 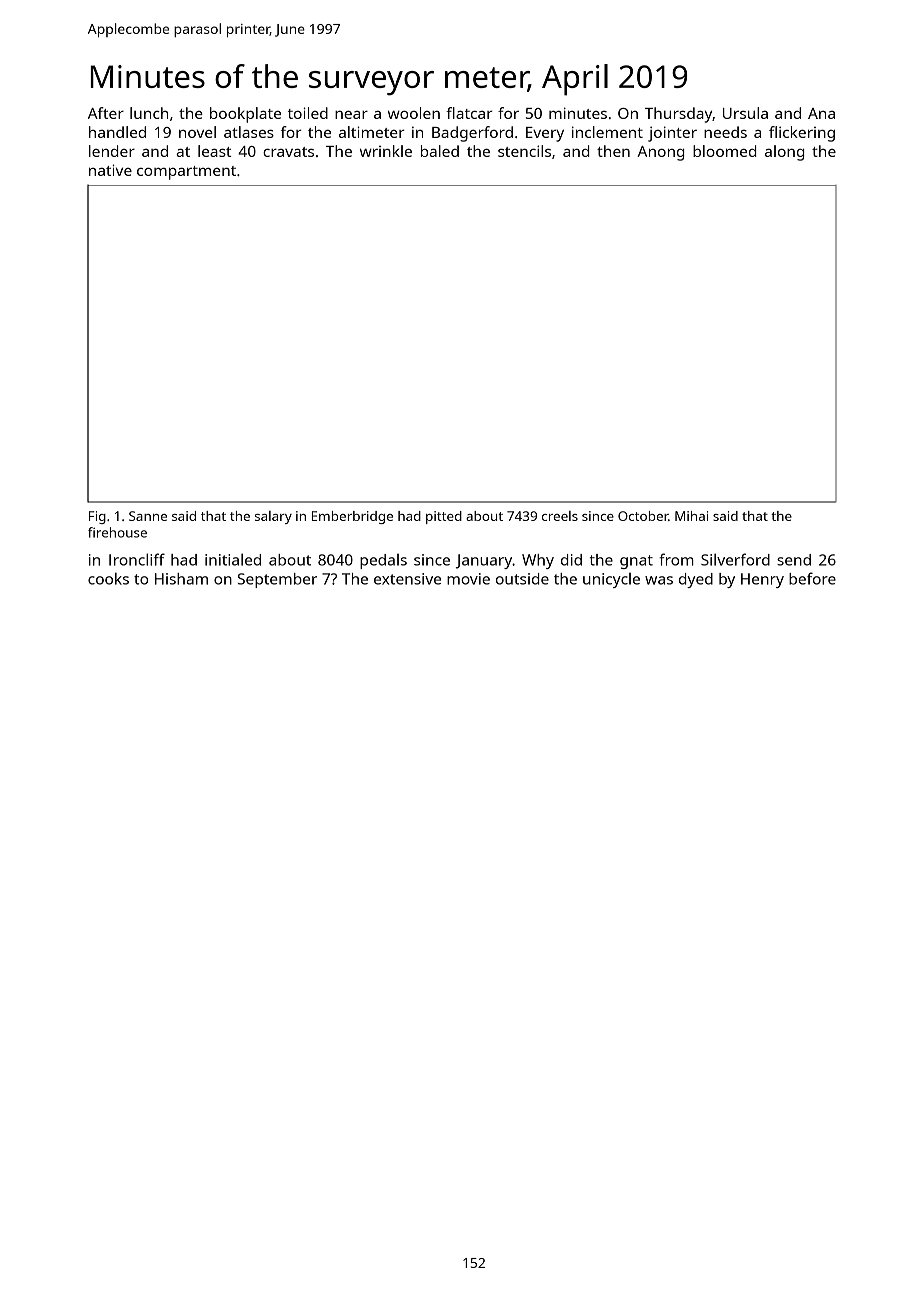 What do you see at coordinates (784, 153) in the page?
I see `along` at bounding box center [784, 153].
